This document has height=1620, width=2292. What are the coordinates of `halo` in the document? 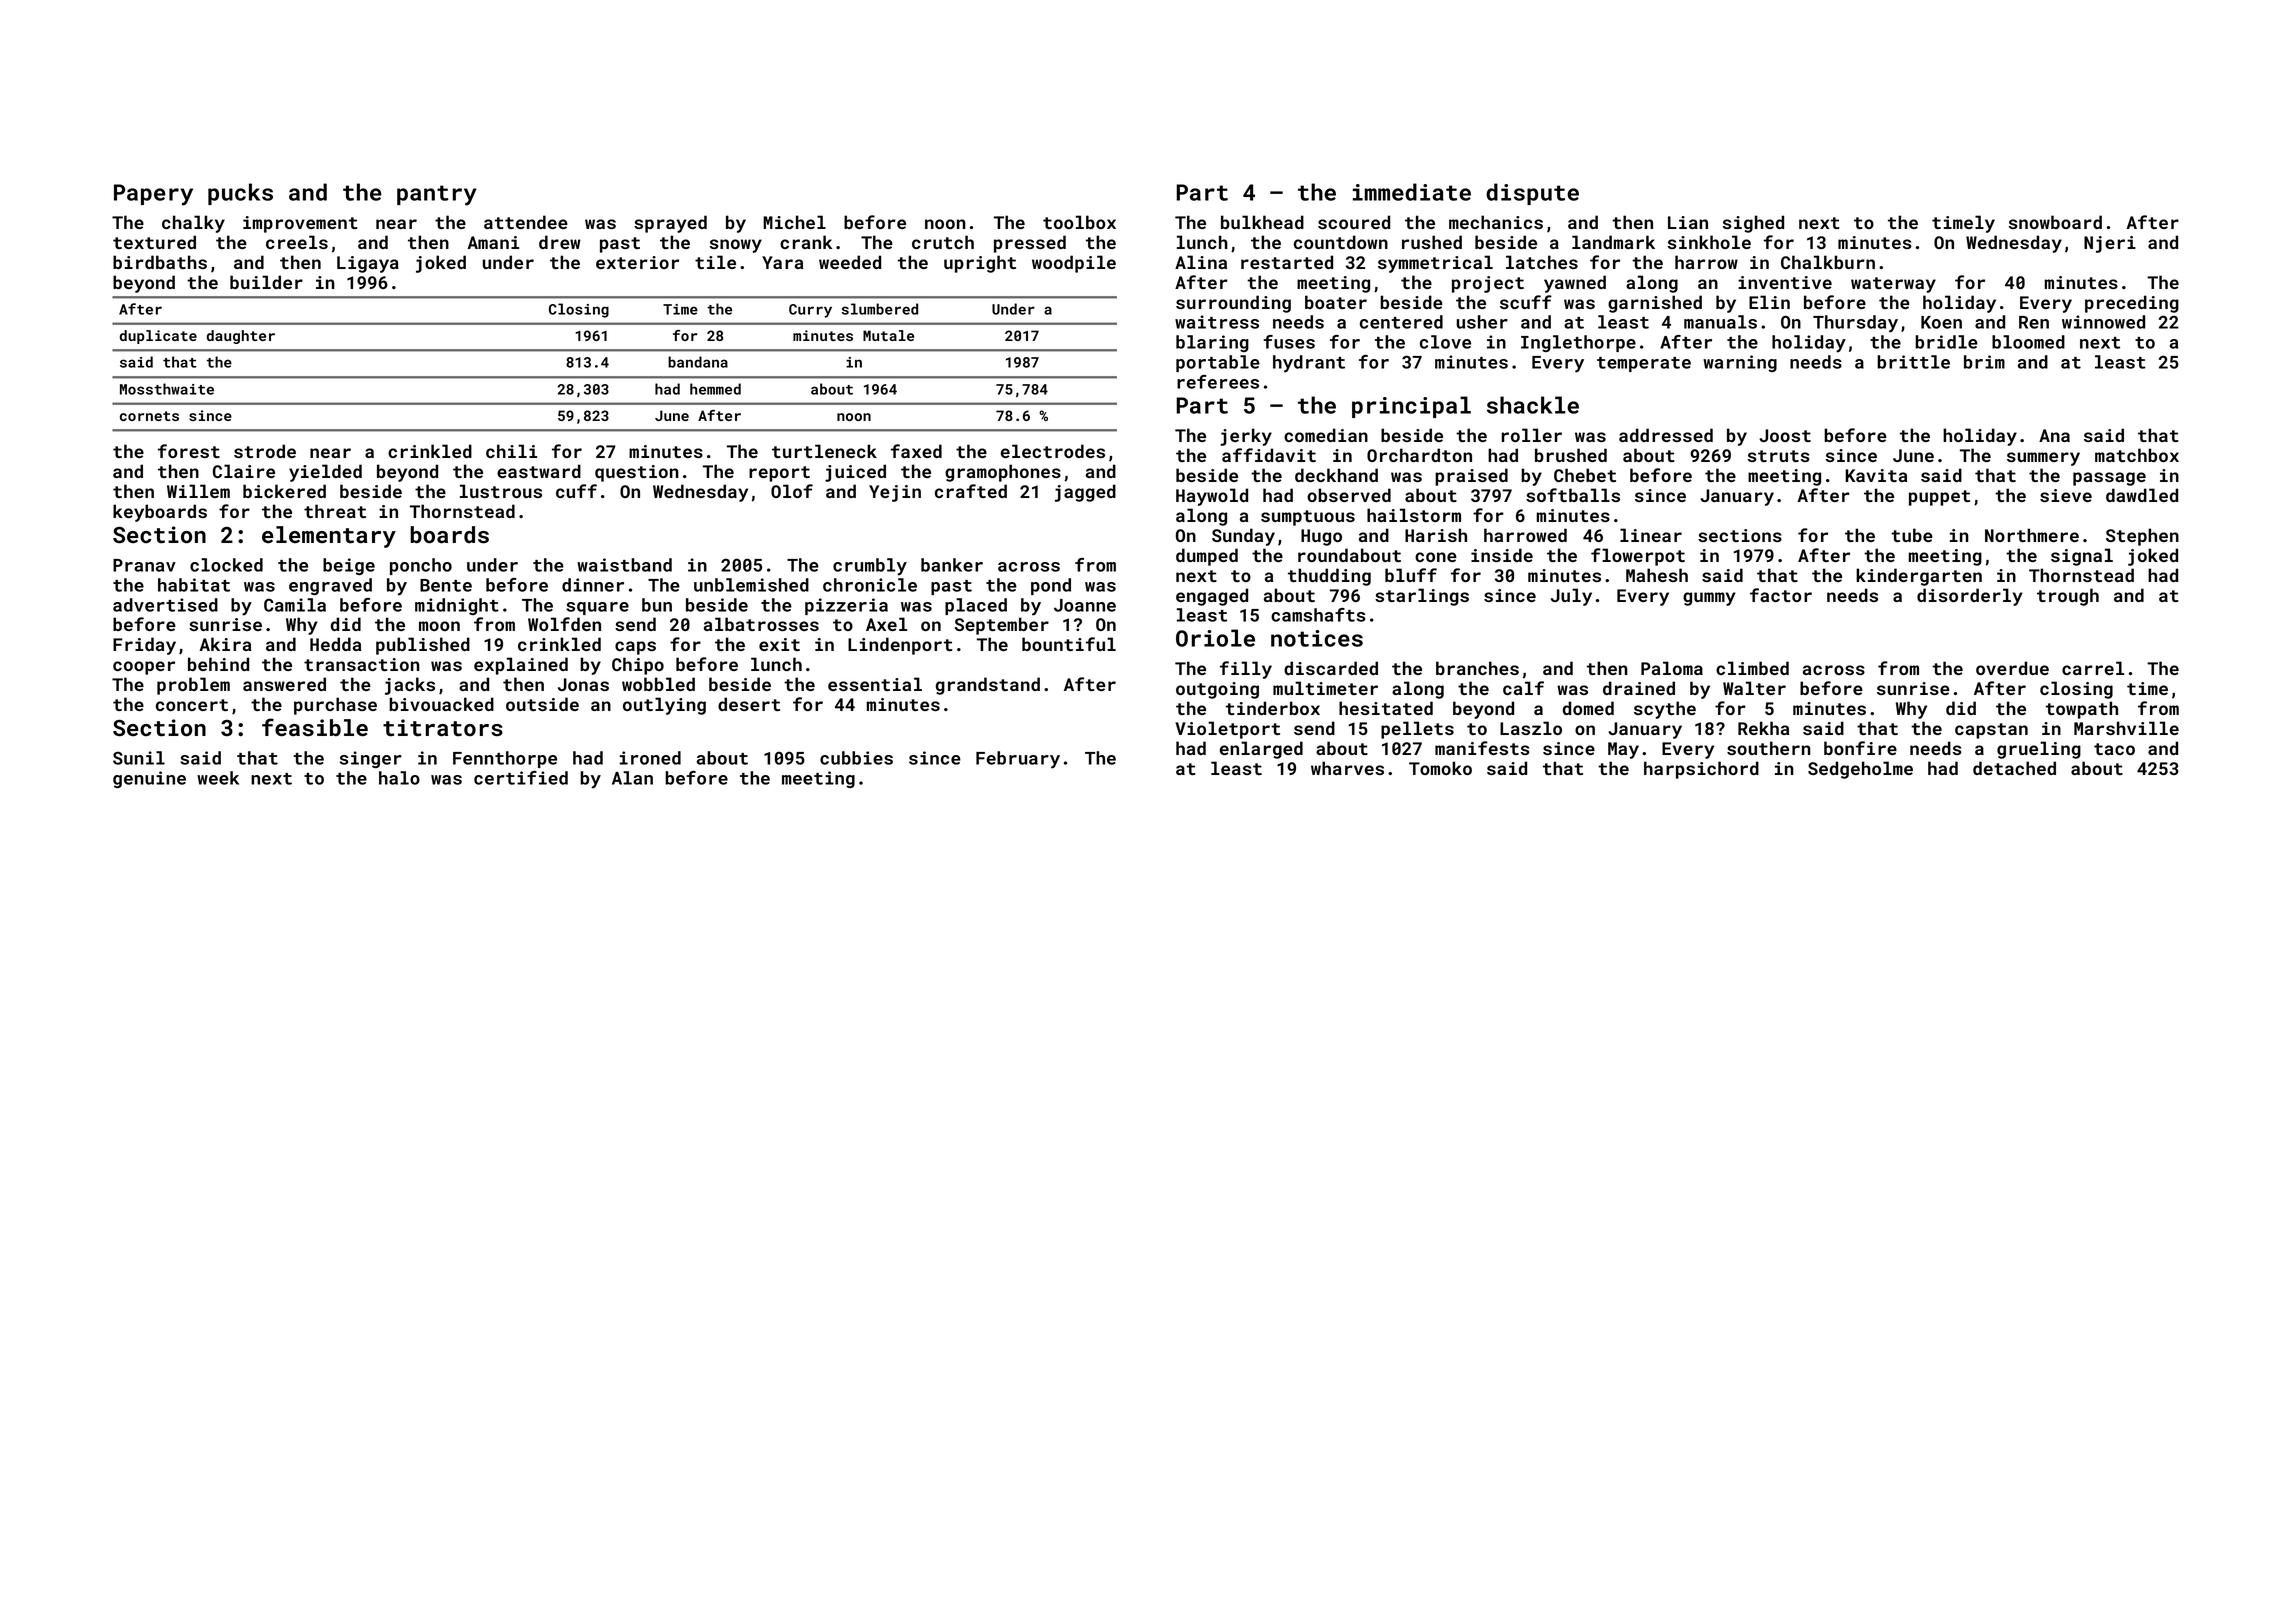 It's located at (399, 778).
